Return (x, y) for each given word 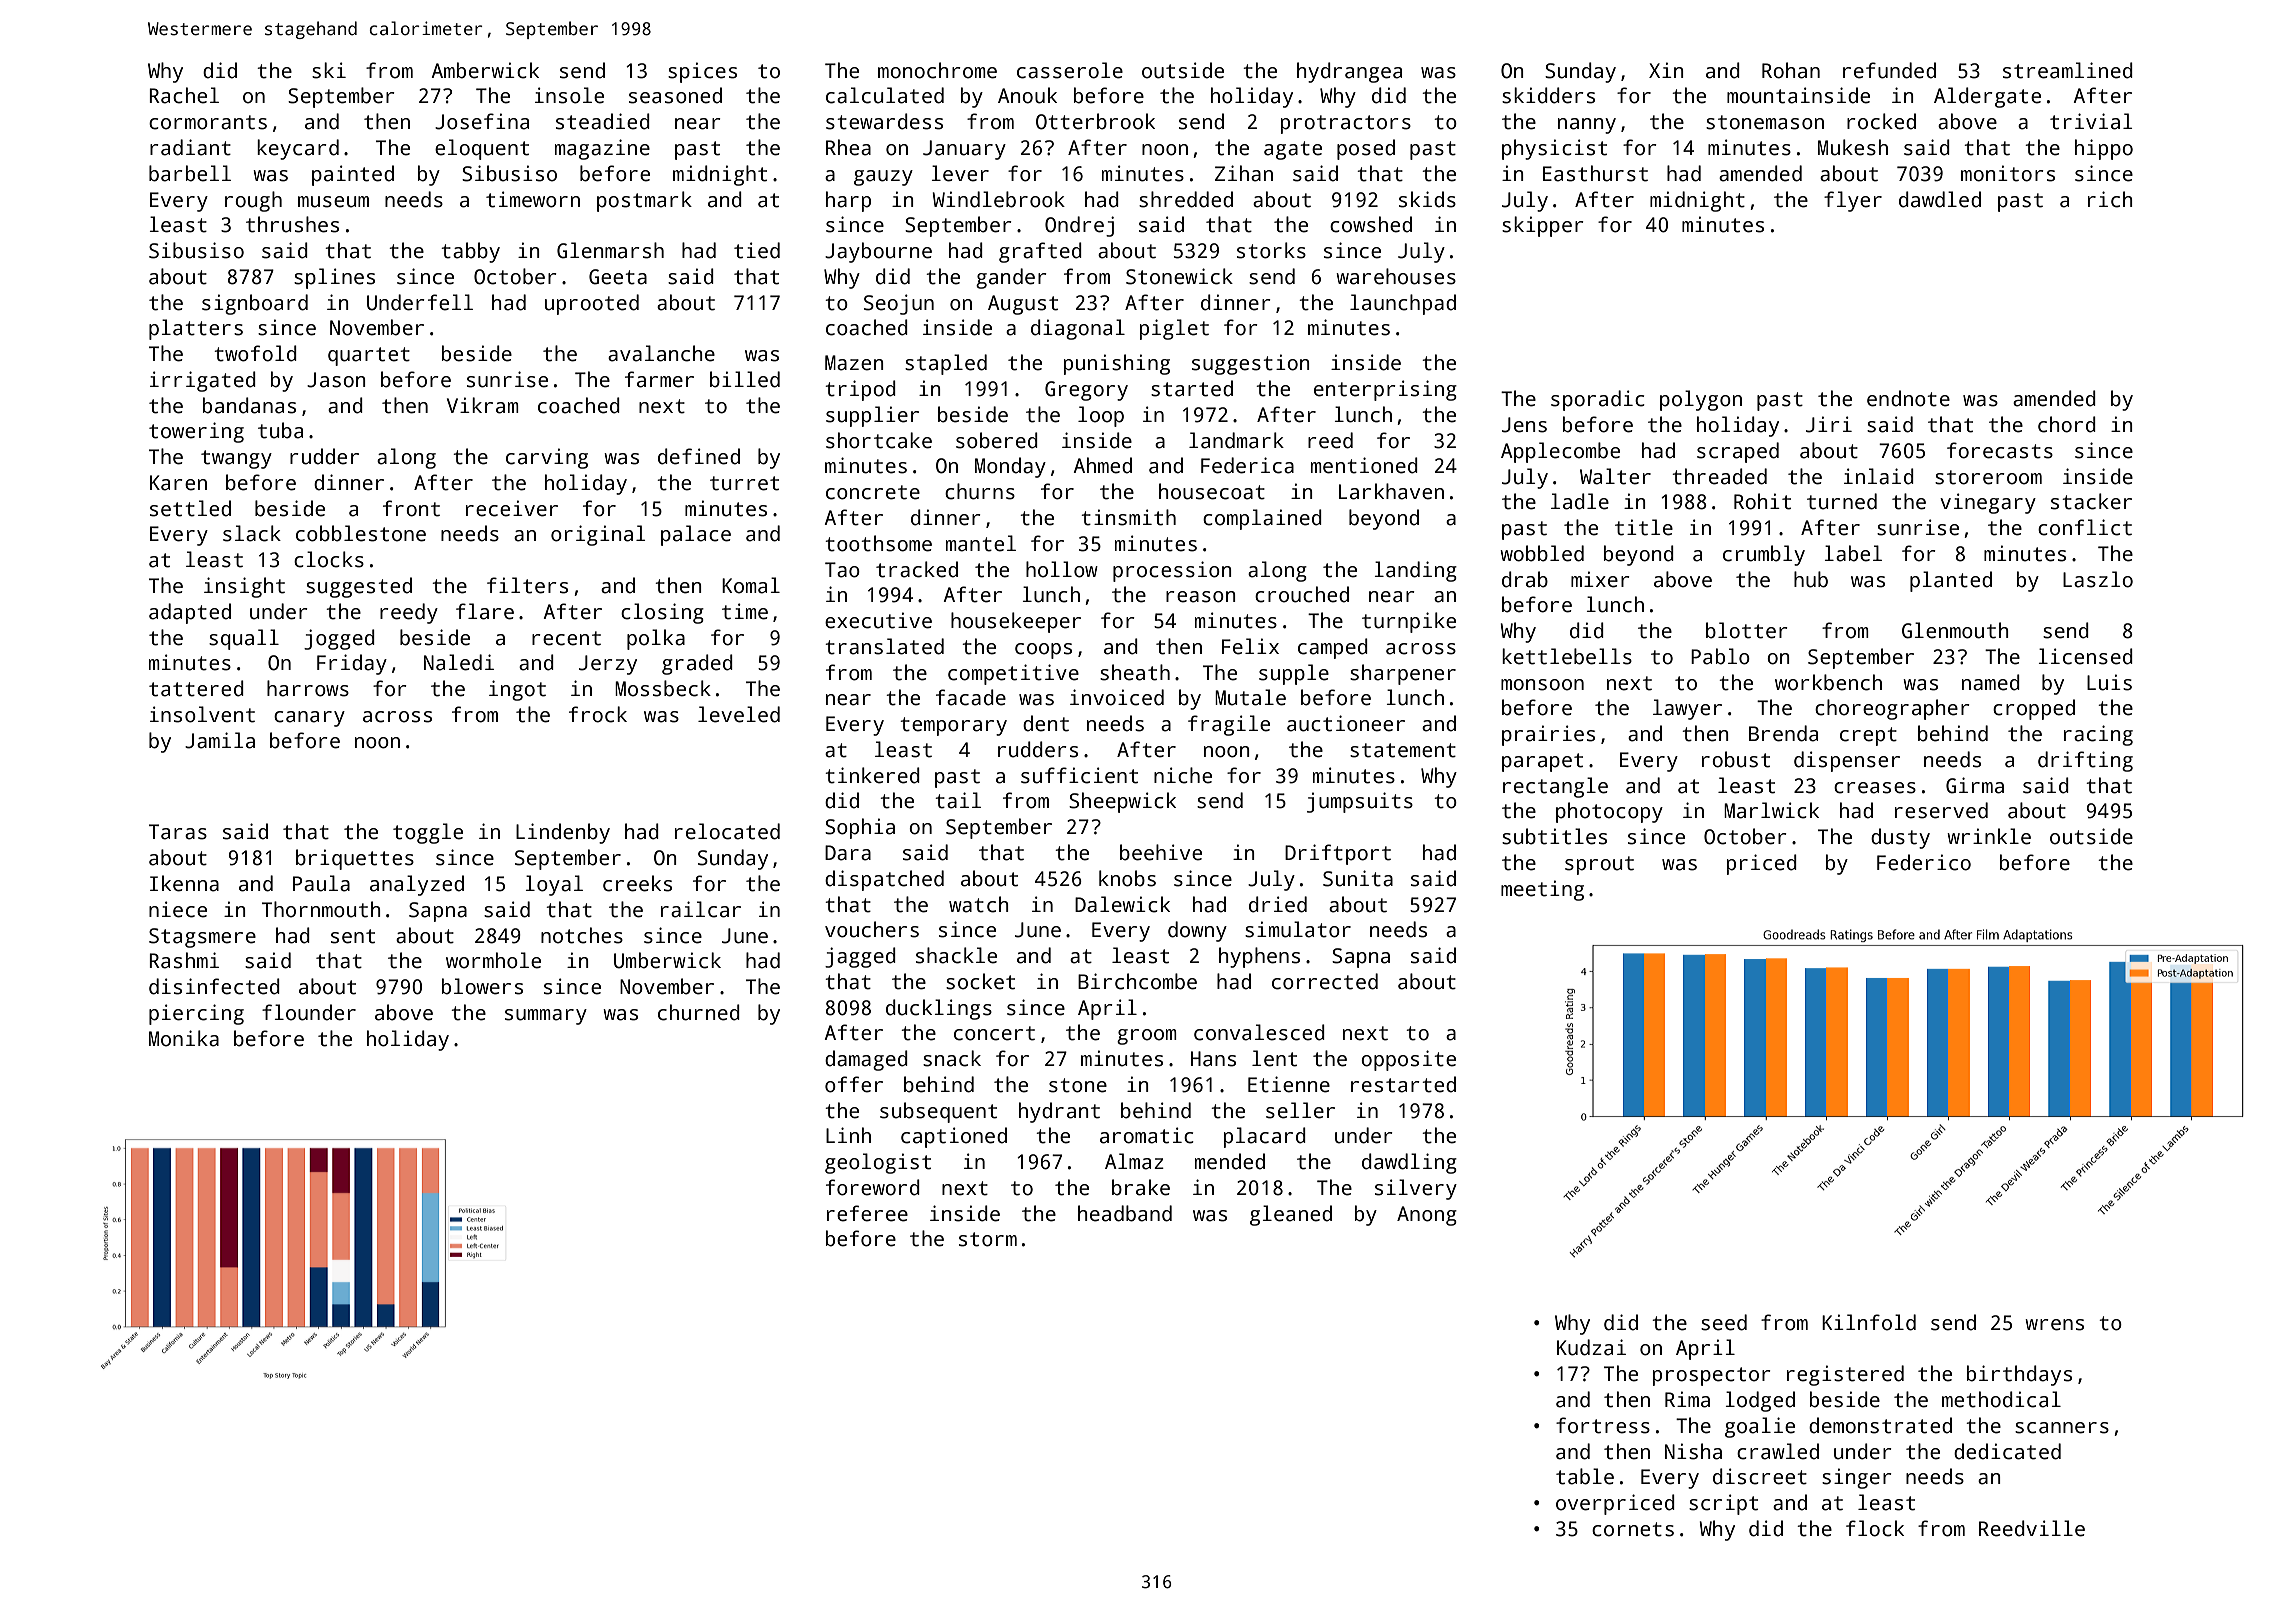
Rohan (1791, 70)
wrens (2054, 1325)
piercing (196, 1014)
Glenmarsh (610, 250)
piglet (1174, 329)
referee (867, 1213)
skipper (1543, 226)
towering (196, 432)
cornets (1633, 1529)
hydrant (1059, 1112)
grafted (1040, 252)
